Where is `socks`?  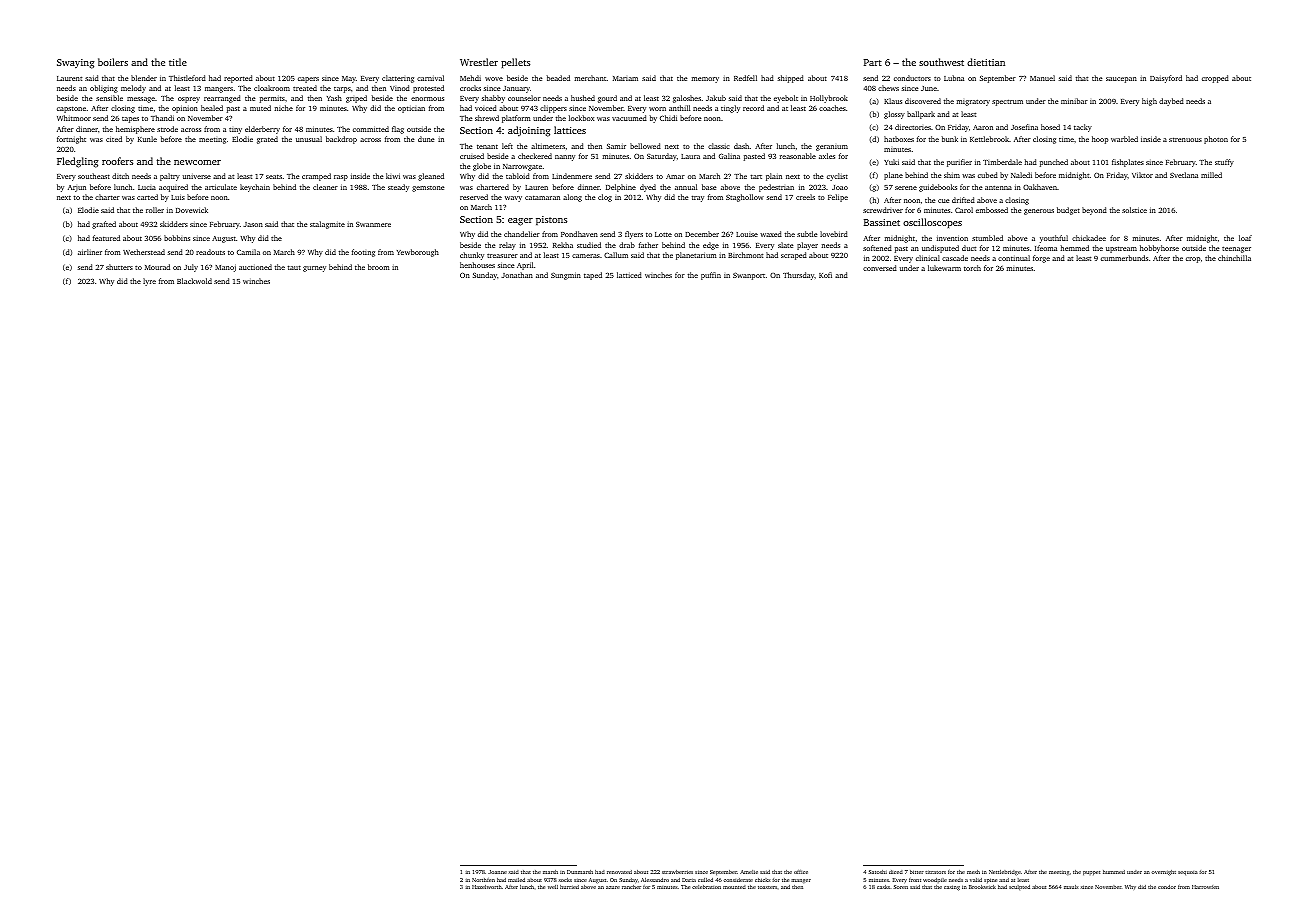 socks is located at coordinates (565, 880).
